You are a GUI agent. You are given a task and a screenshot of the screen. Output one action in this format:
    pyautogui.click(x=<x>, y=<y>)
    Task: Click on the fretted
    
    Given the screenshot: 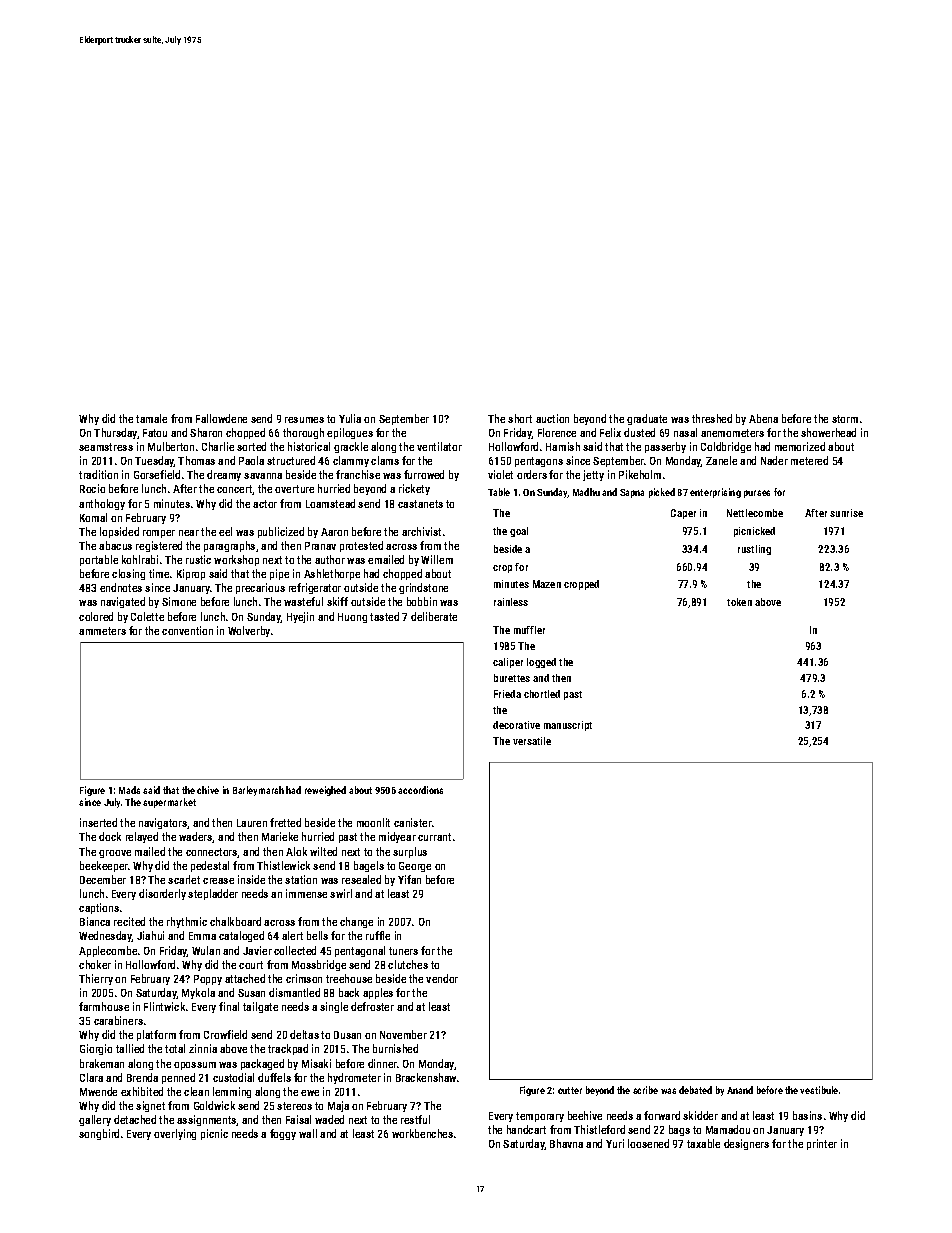 What is the action you would take?
    pyautogui.click(x=285, y=822)
